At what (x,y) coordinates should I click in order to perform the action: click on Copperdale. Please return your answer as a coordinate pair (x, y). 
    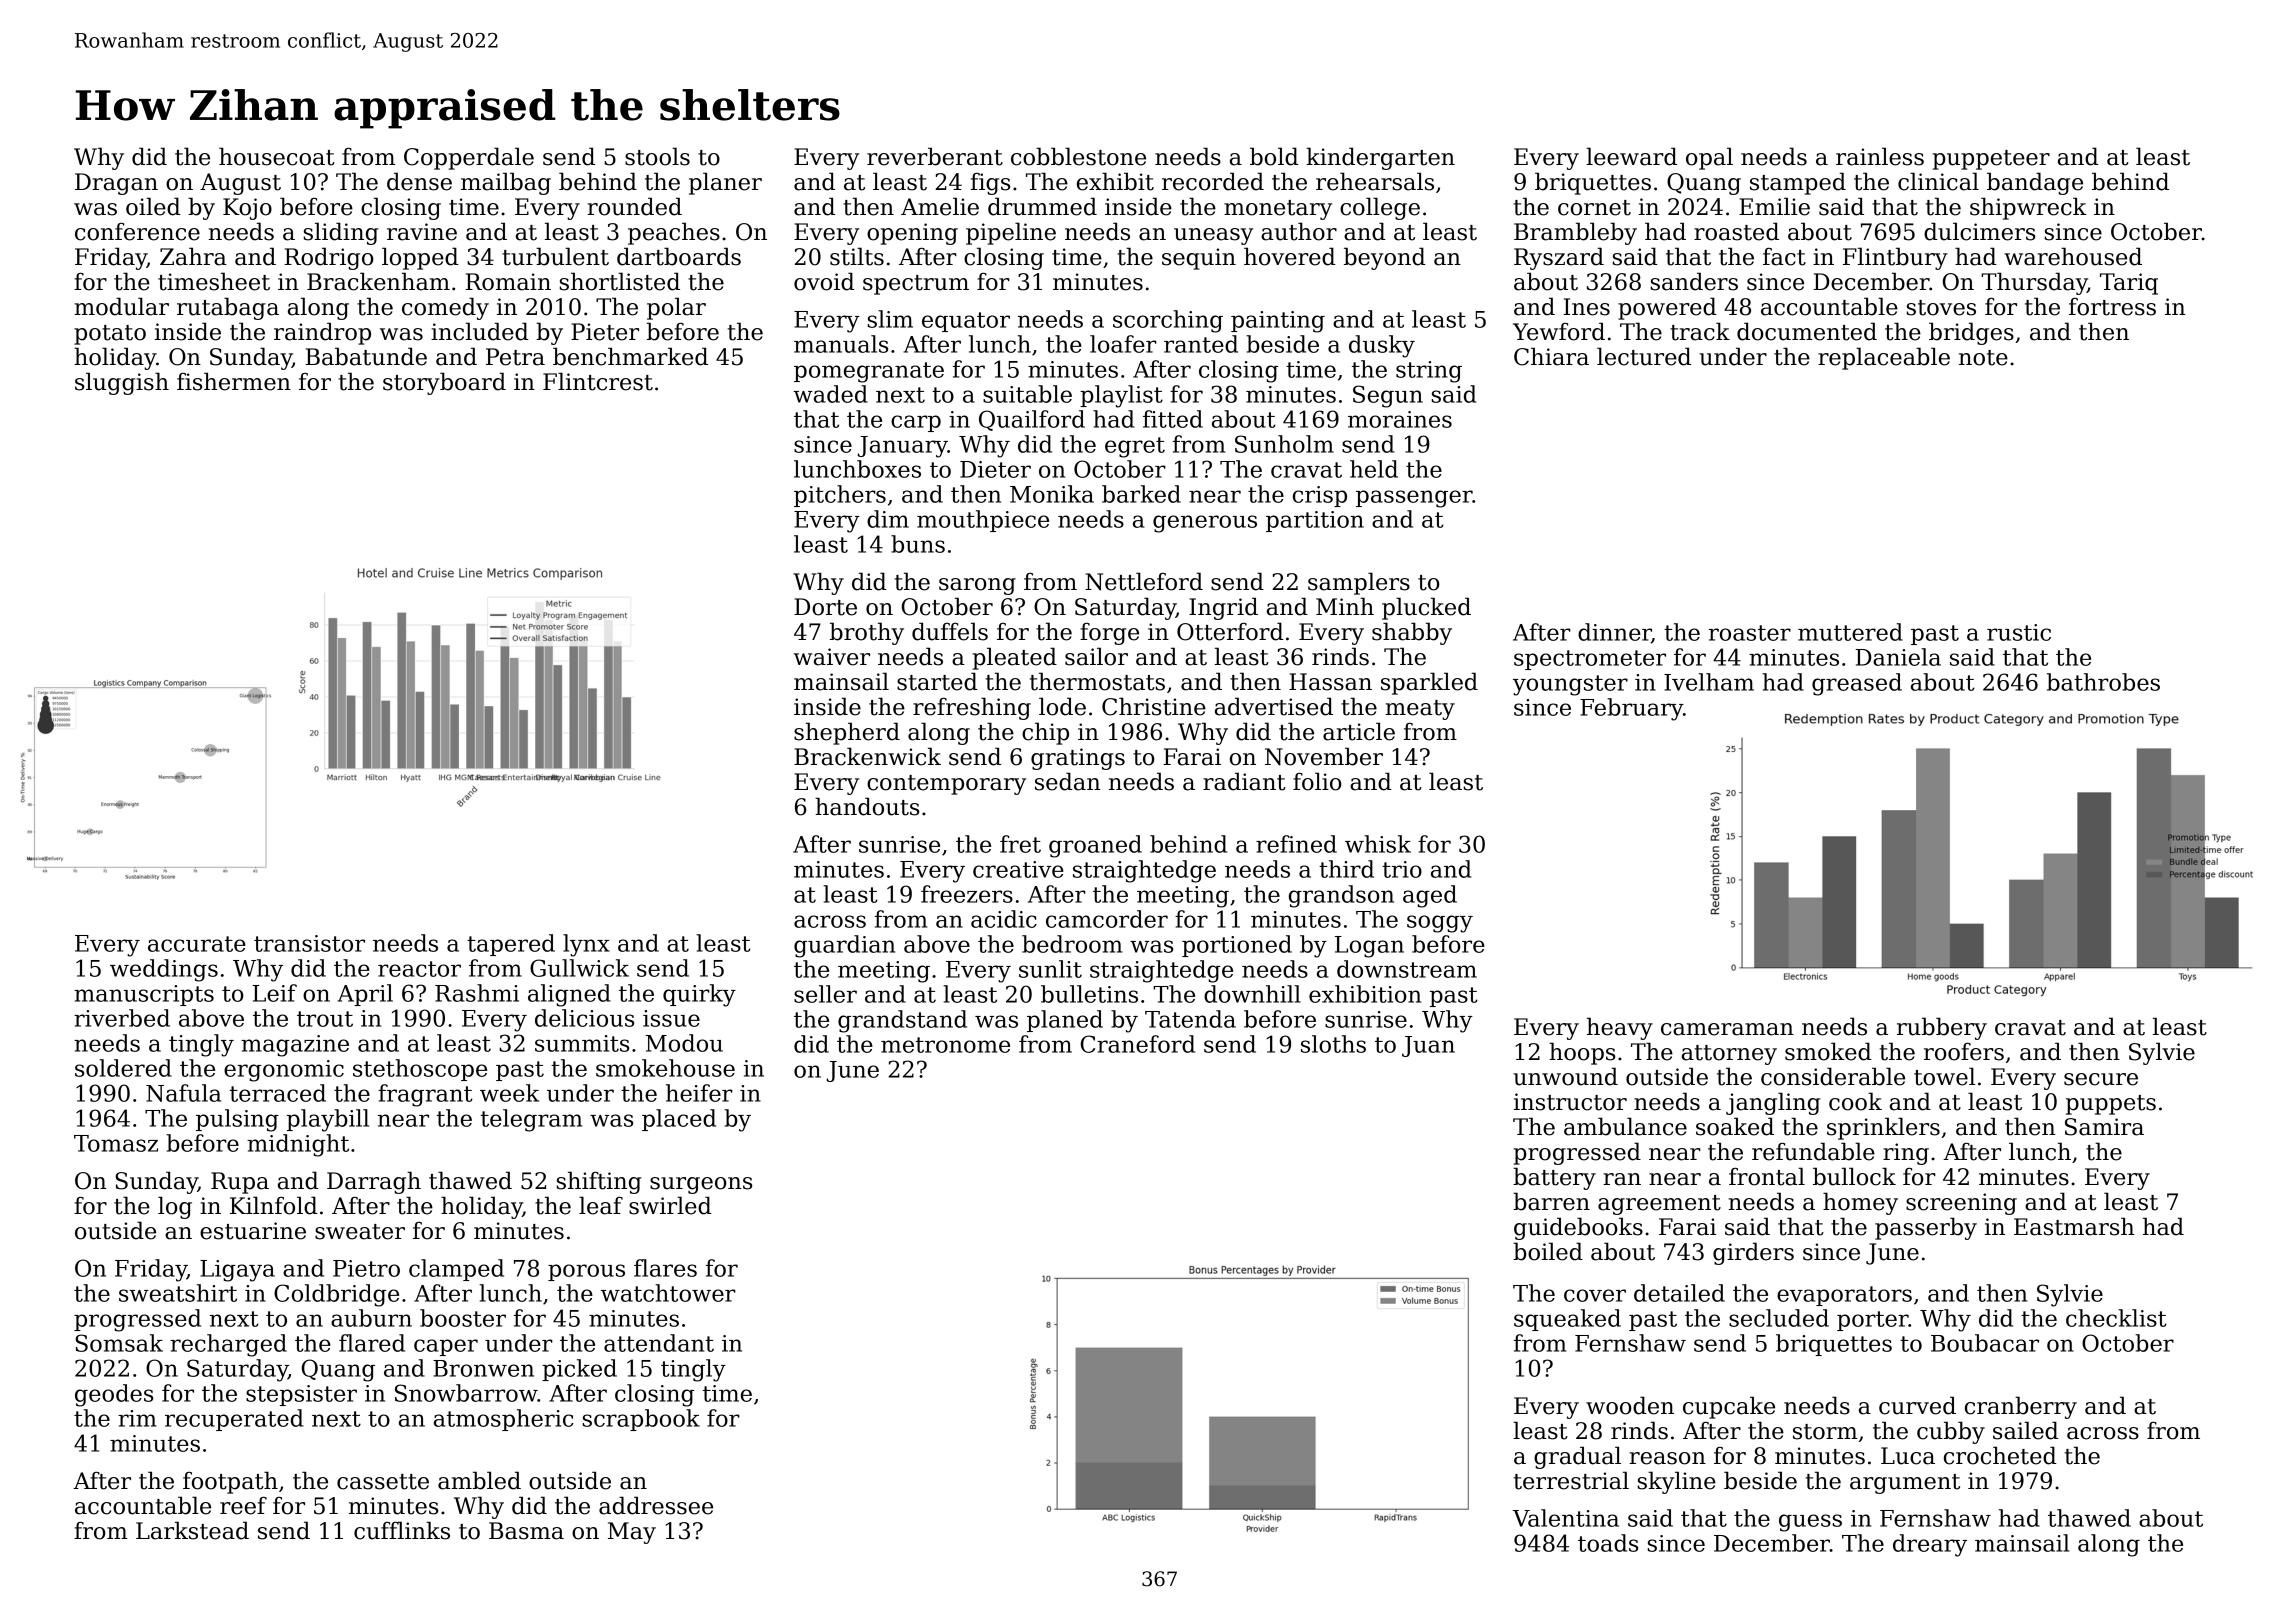
    Looking at the image, I should click on (469, 158).
